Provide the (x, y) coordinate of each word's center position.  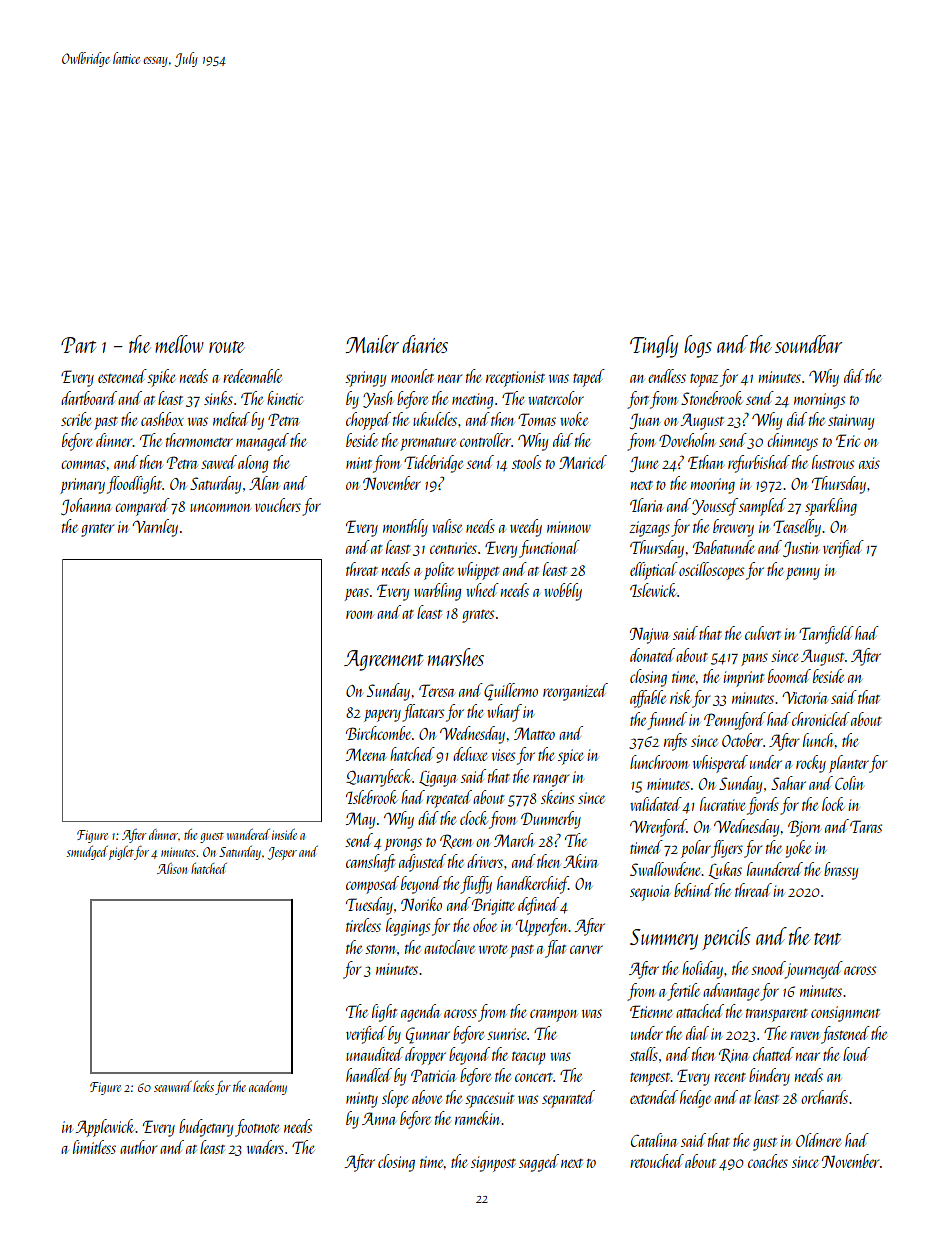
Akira (580, 861)
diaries (425, 344)
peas (357, 594)
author (138, 1147)
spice (571, 757)
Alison (172, 868)
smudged (87, 853)
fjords (763, 806)
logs (698, 346)
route (227, 347)
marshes (456, 657)
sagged (539, 1163)
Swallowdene (666, 869)
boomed (789, 676)
